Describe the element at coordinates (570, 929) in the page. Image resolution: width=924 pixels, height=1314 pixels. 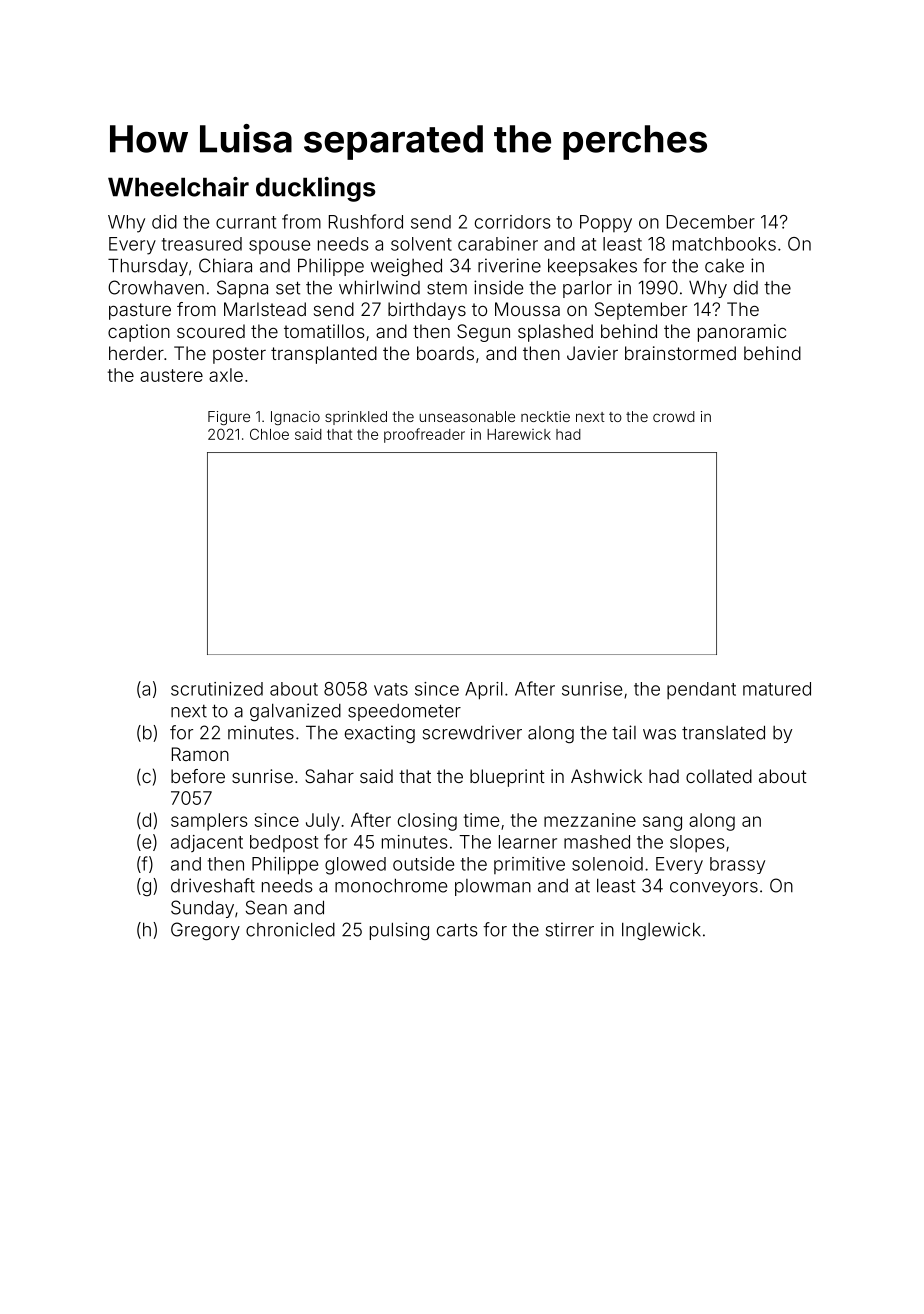
I see `stirrer` at that location.
